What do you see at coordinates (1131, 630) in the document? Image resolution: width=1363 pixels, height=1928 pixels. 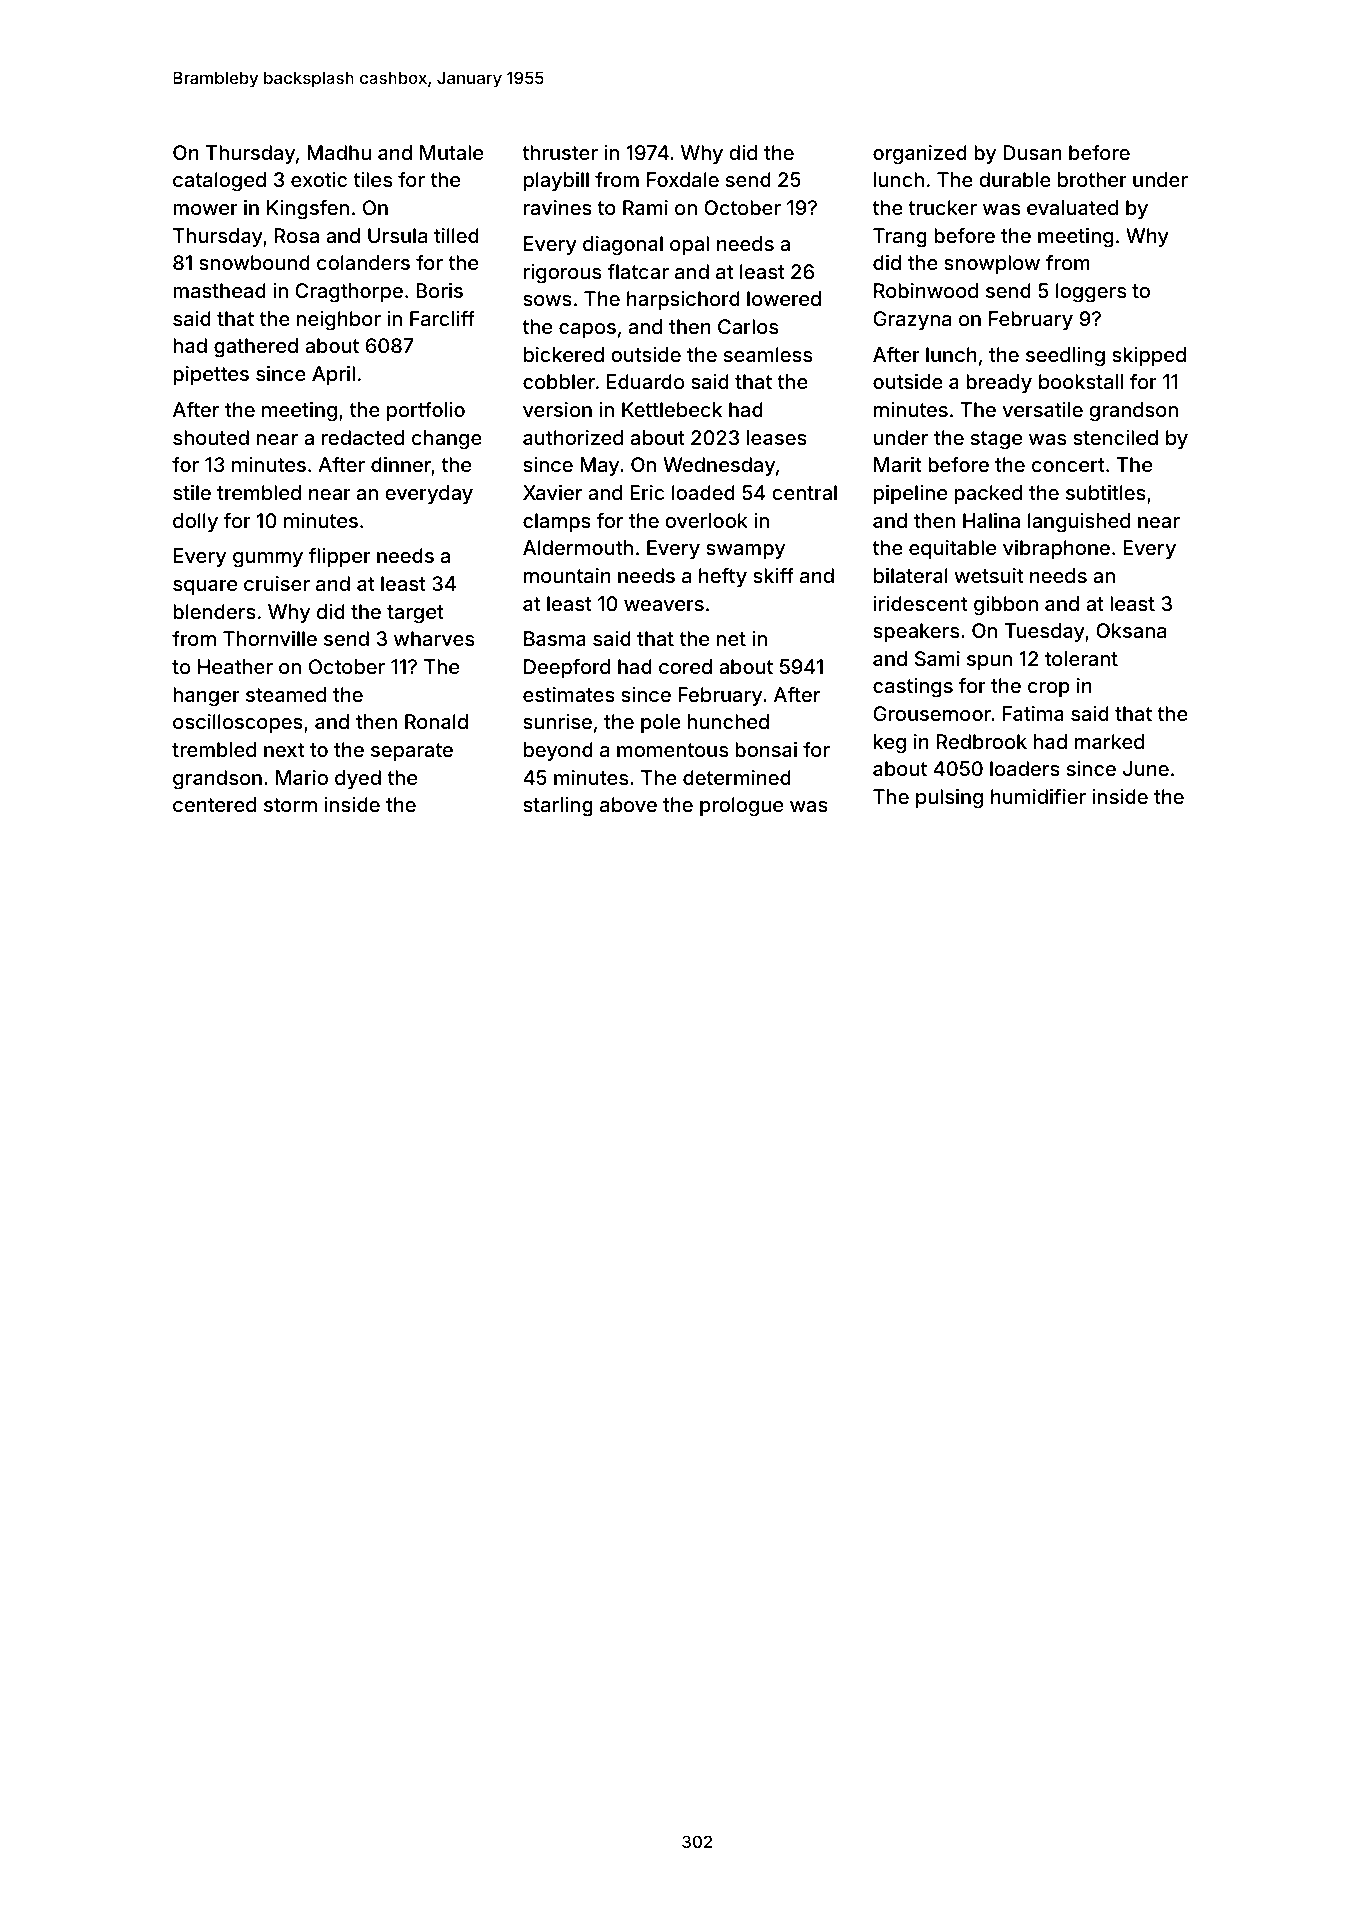 I see `Oksana` at bounding box center [1131, 630].
